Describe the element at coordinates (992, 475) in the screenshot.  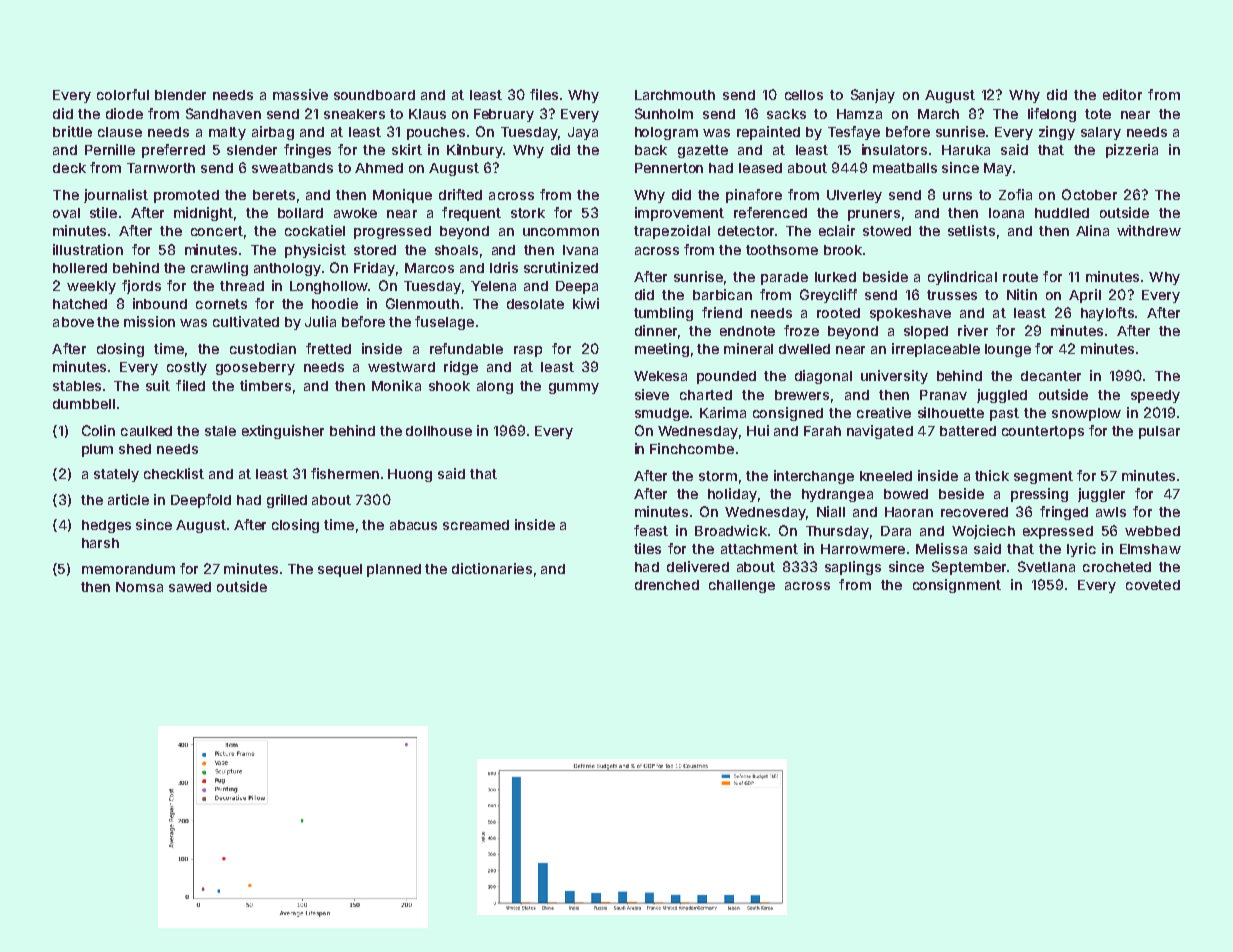
I see `thick` at that location.
